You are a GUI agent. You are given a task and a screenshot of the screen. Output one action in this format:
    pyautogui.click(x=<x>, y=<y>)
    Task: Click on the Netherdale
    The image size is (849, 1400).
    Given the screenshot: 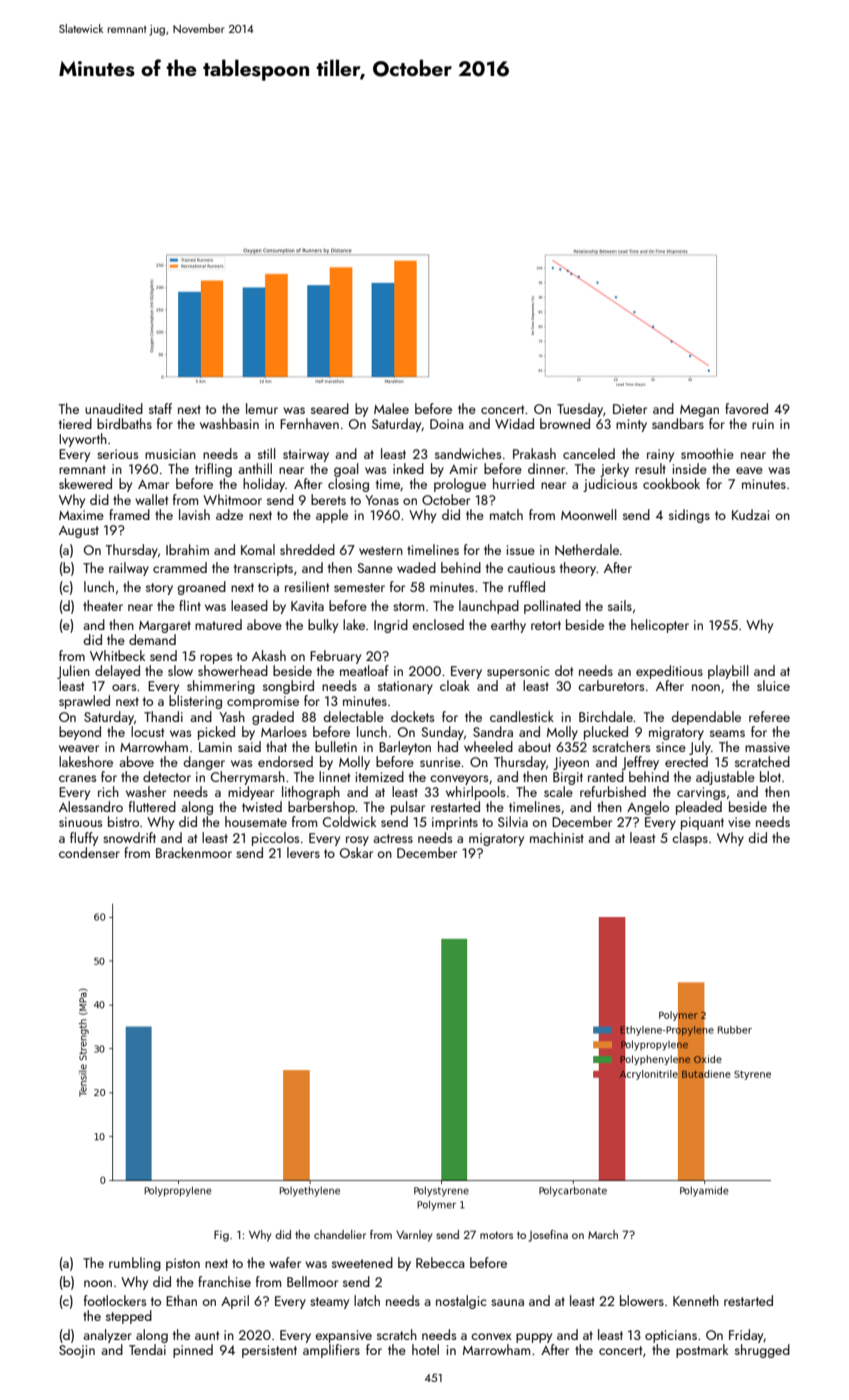 What is the action you would take?
    pyautogui.click(x=587, y=550)
